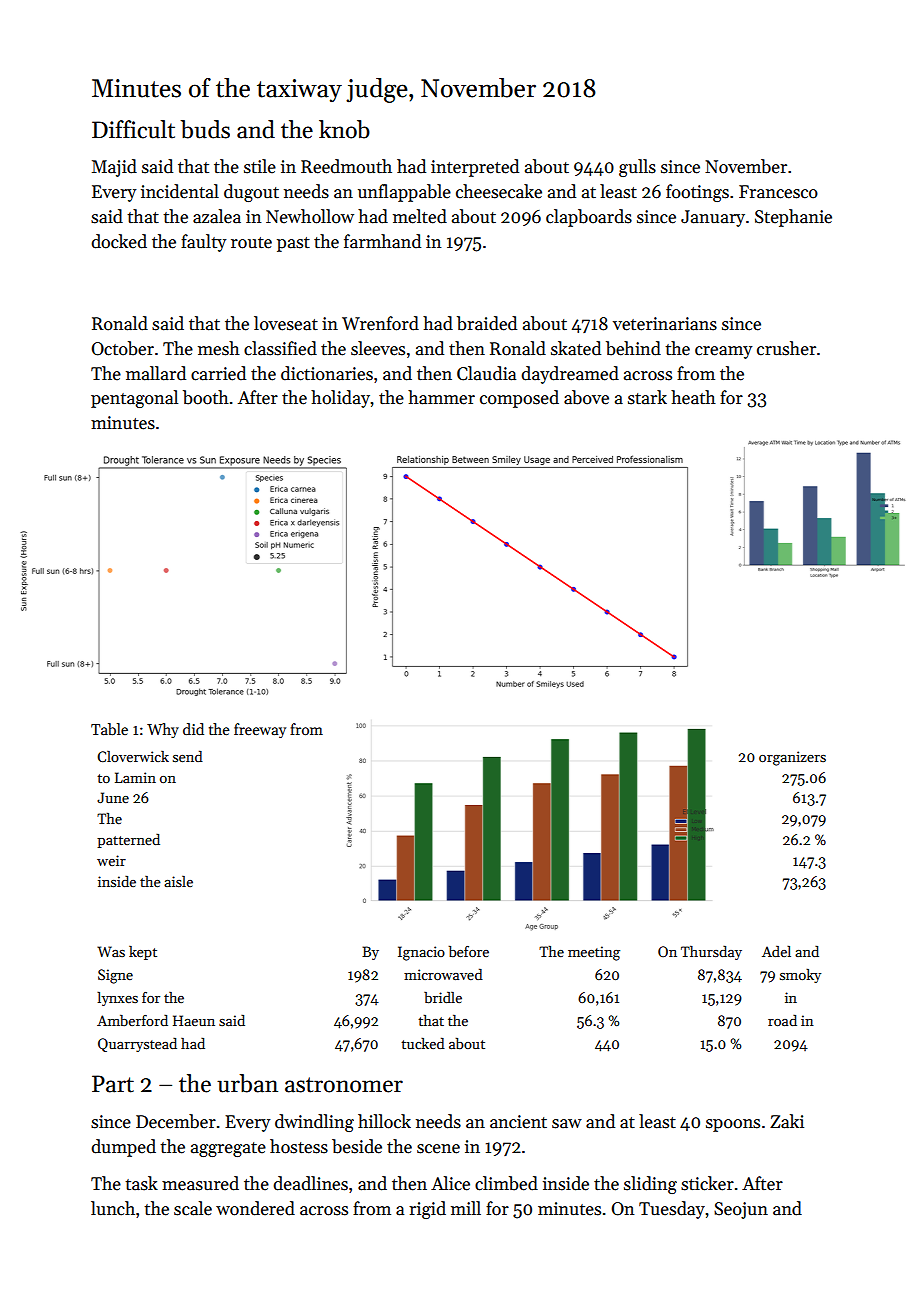  I want to click on cheesecake, so click(499, 191).
